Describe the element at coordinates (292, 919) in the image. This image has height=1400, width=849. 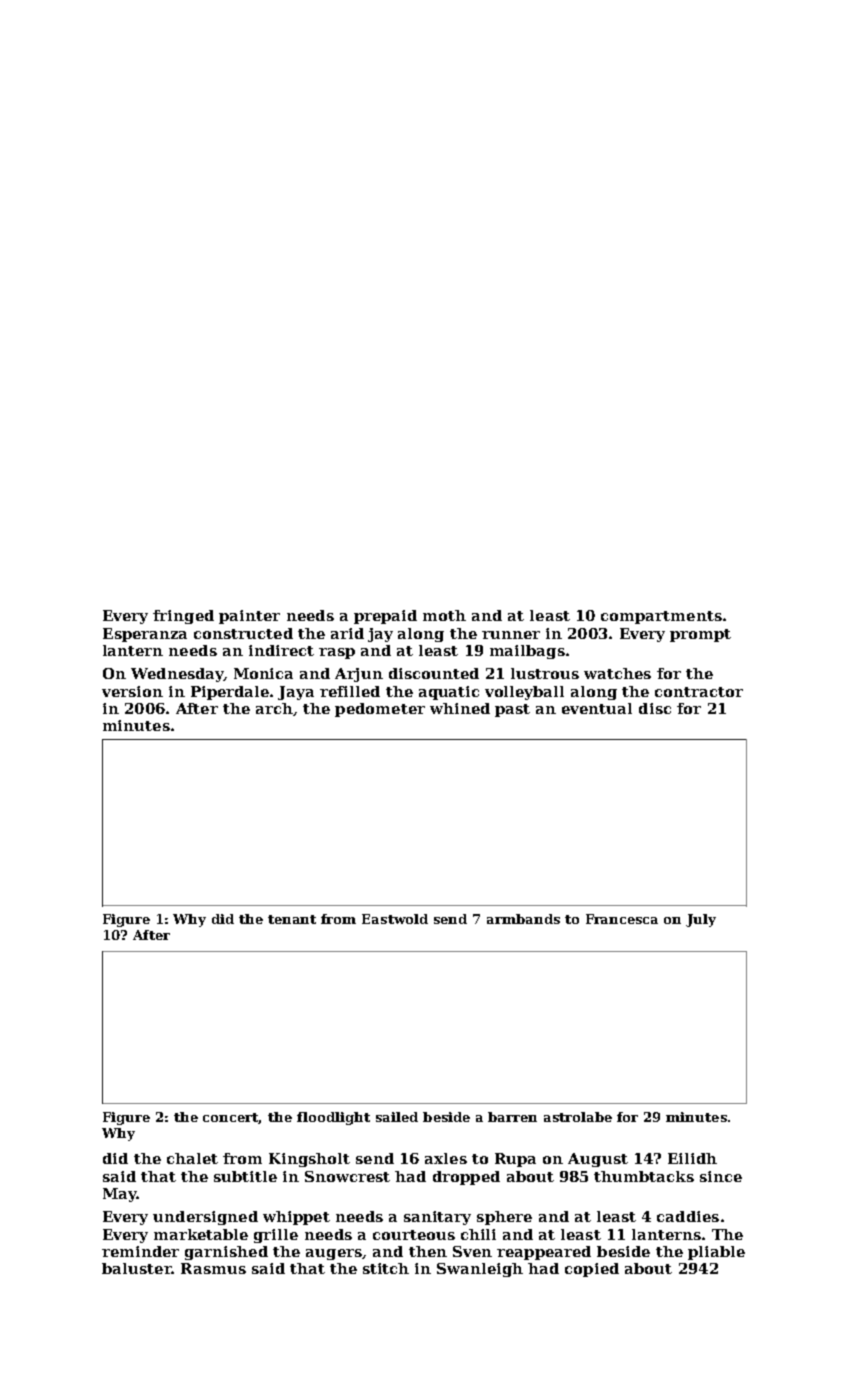
I see `tenant` at that location.
